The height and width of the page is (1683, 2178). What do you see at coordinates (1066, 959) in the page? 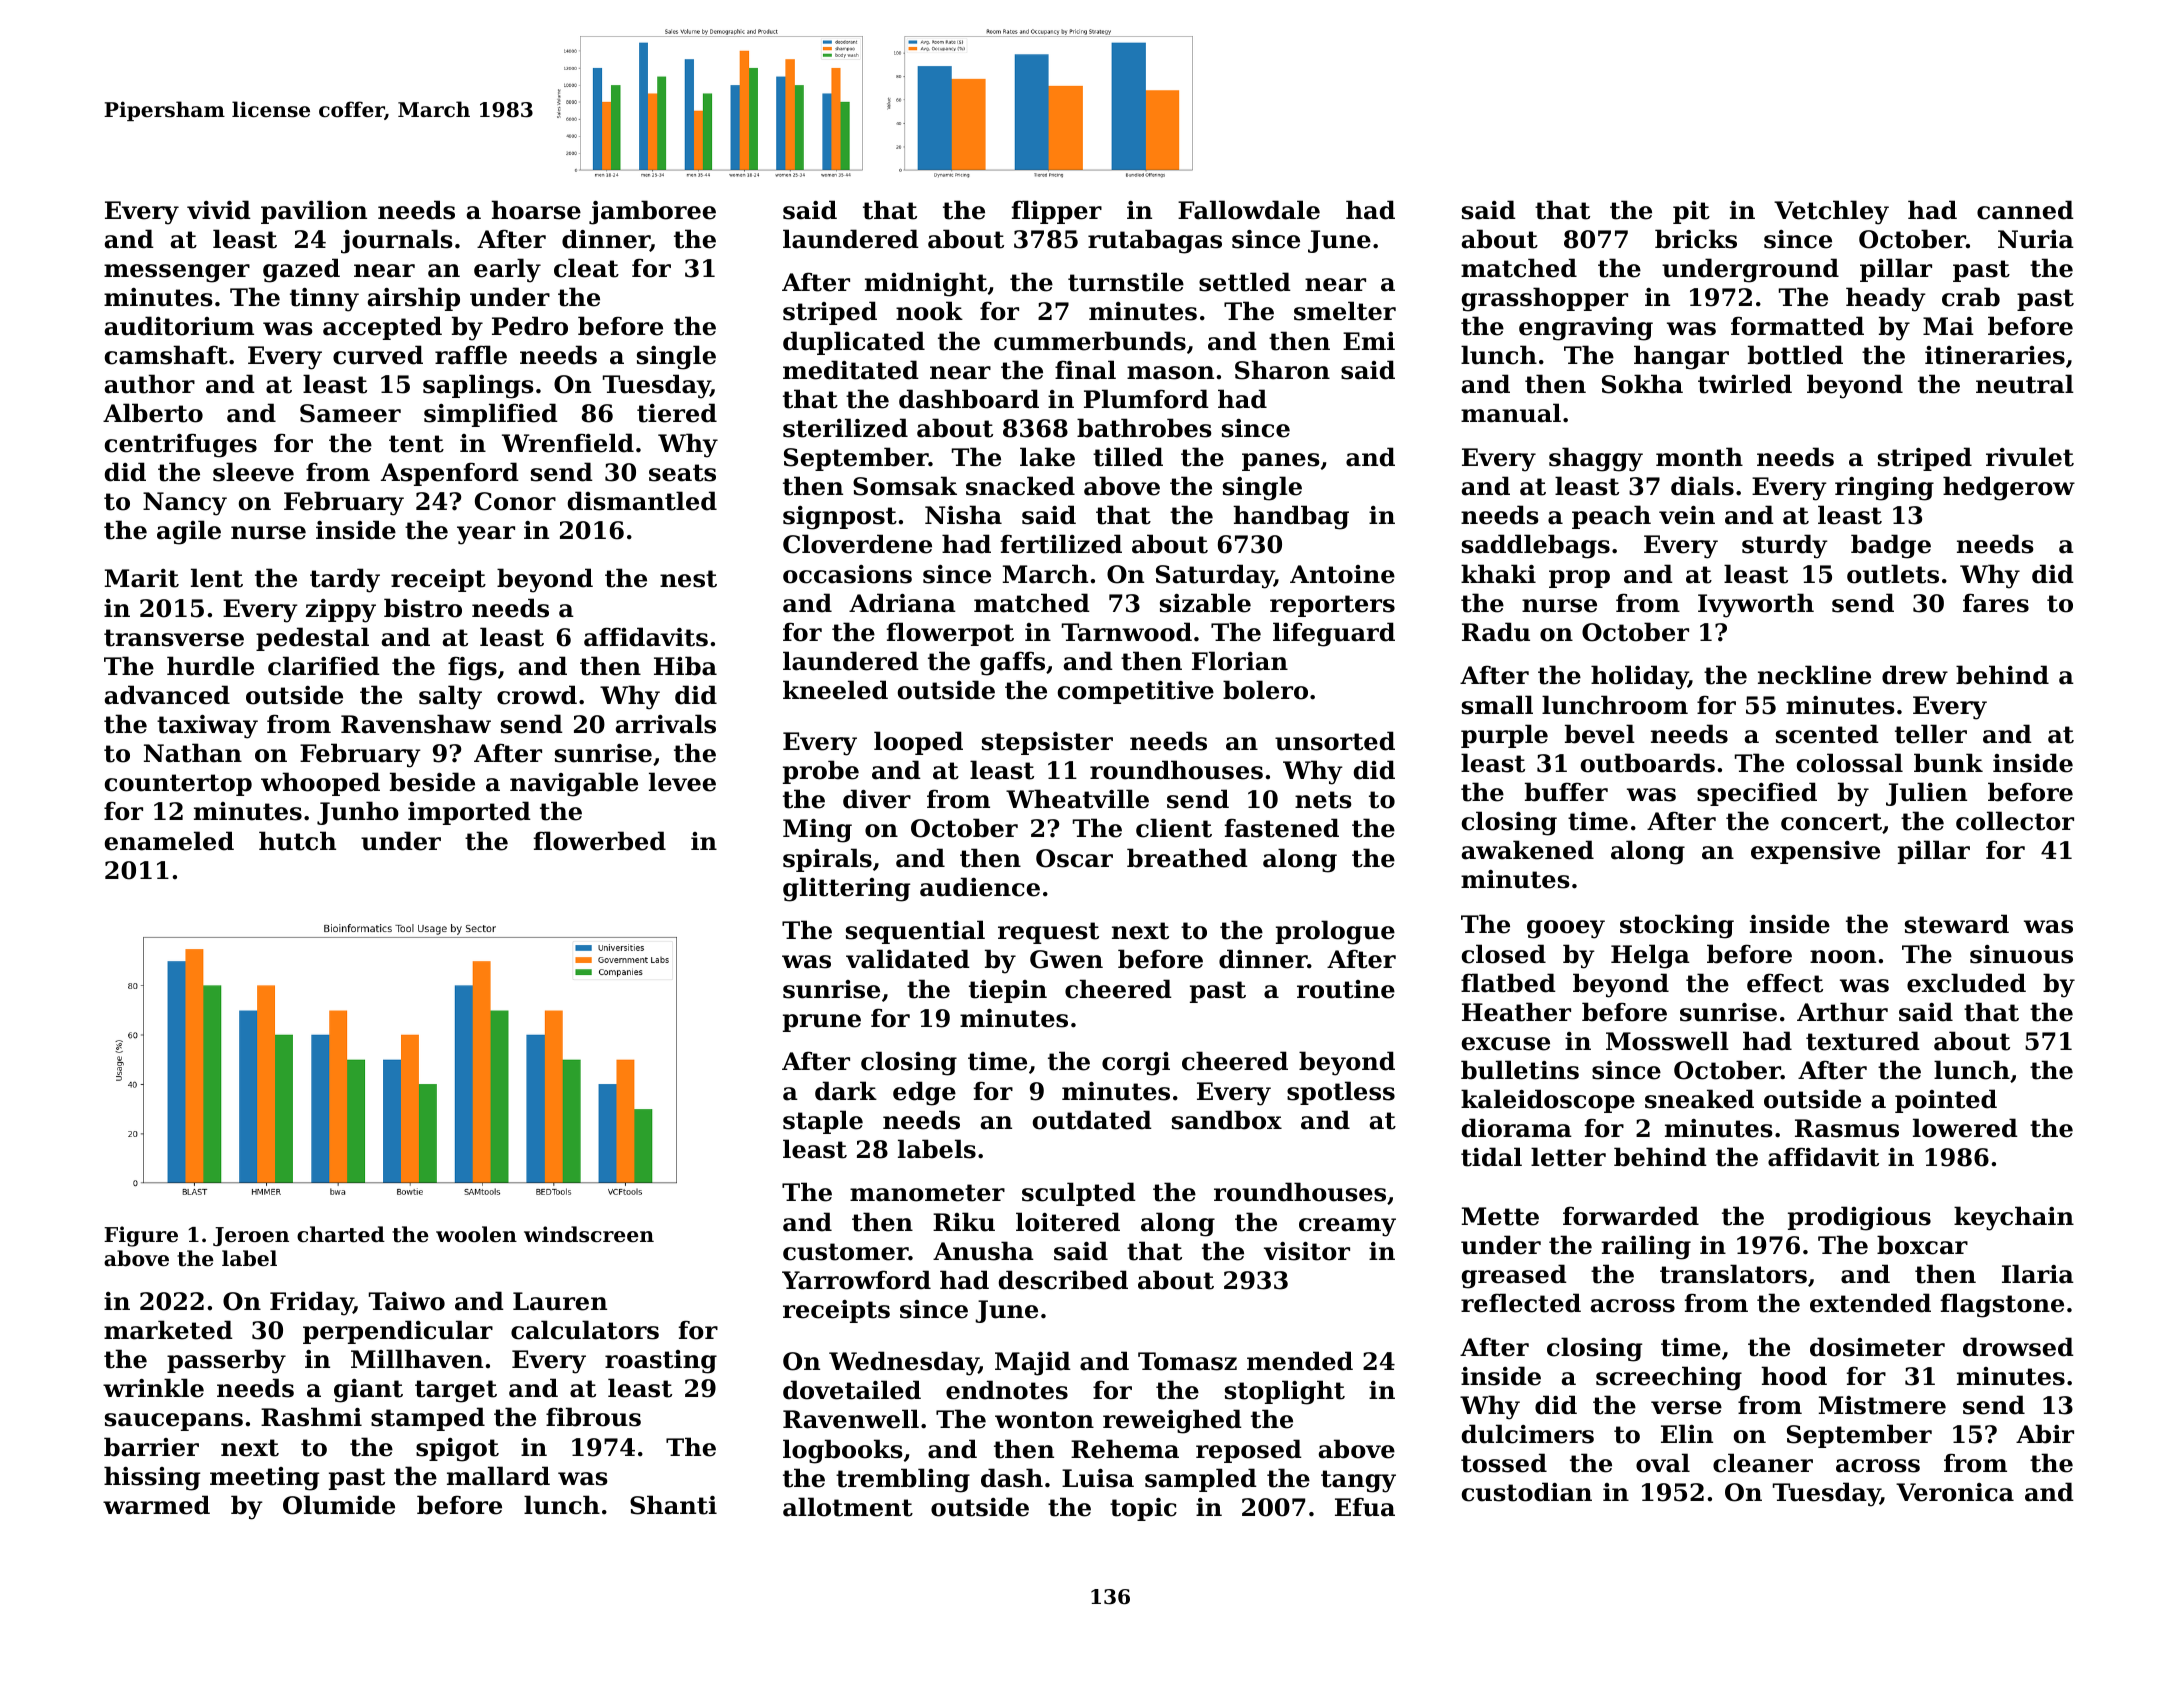
I see `Gwen` at bounding box center [1066, 959].
